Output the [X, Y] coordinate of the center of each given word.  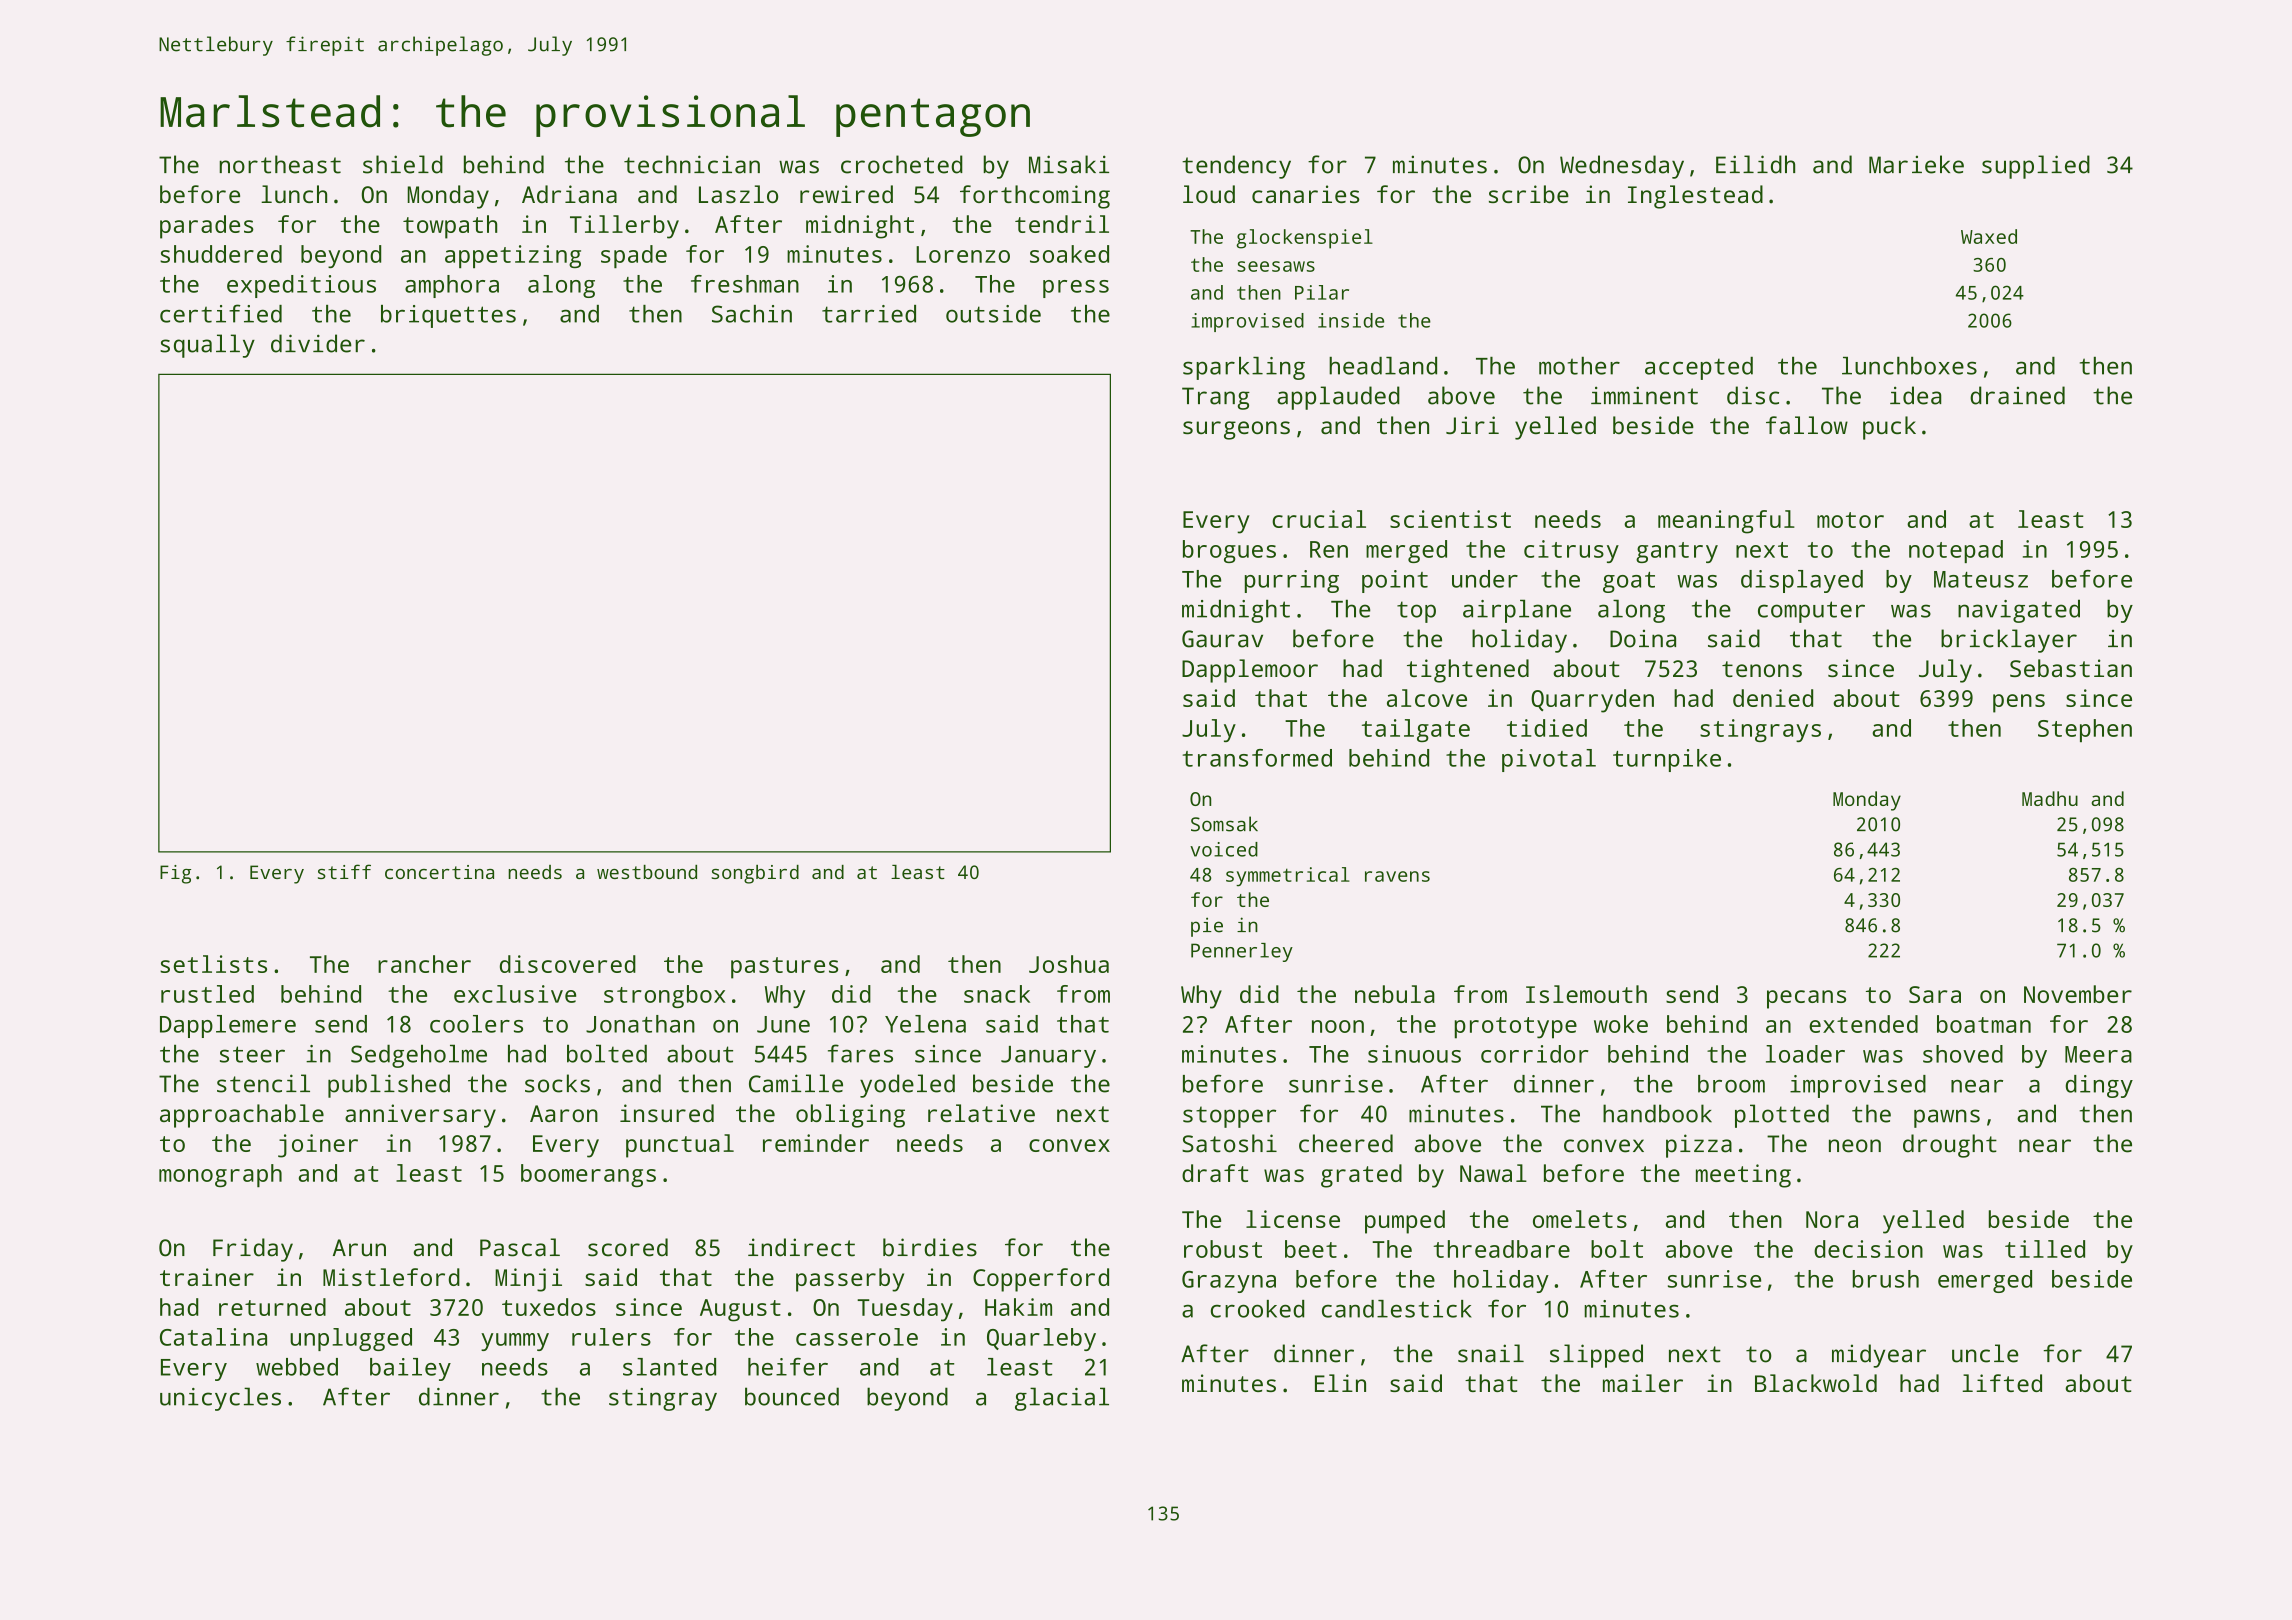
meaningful [1726, 522]
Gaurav [1222, 639]
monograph [220, 1175]
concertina [439, 872]
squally [207, 346]
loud [1209, 194]
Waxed [1989, 236]
